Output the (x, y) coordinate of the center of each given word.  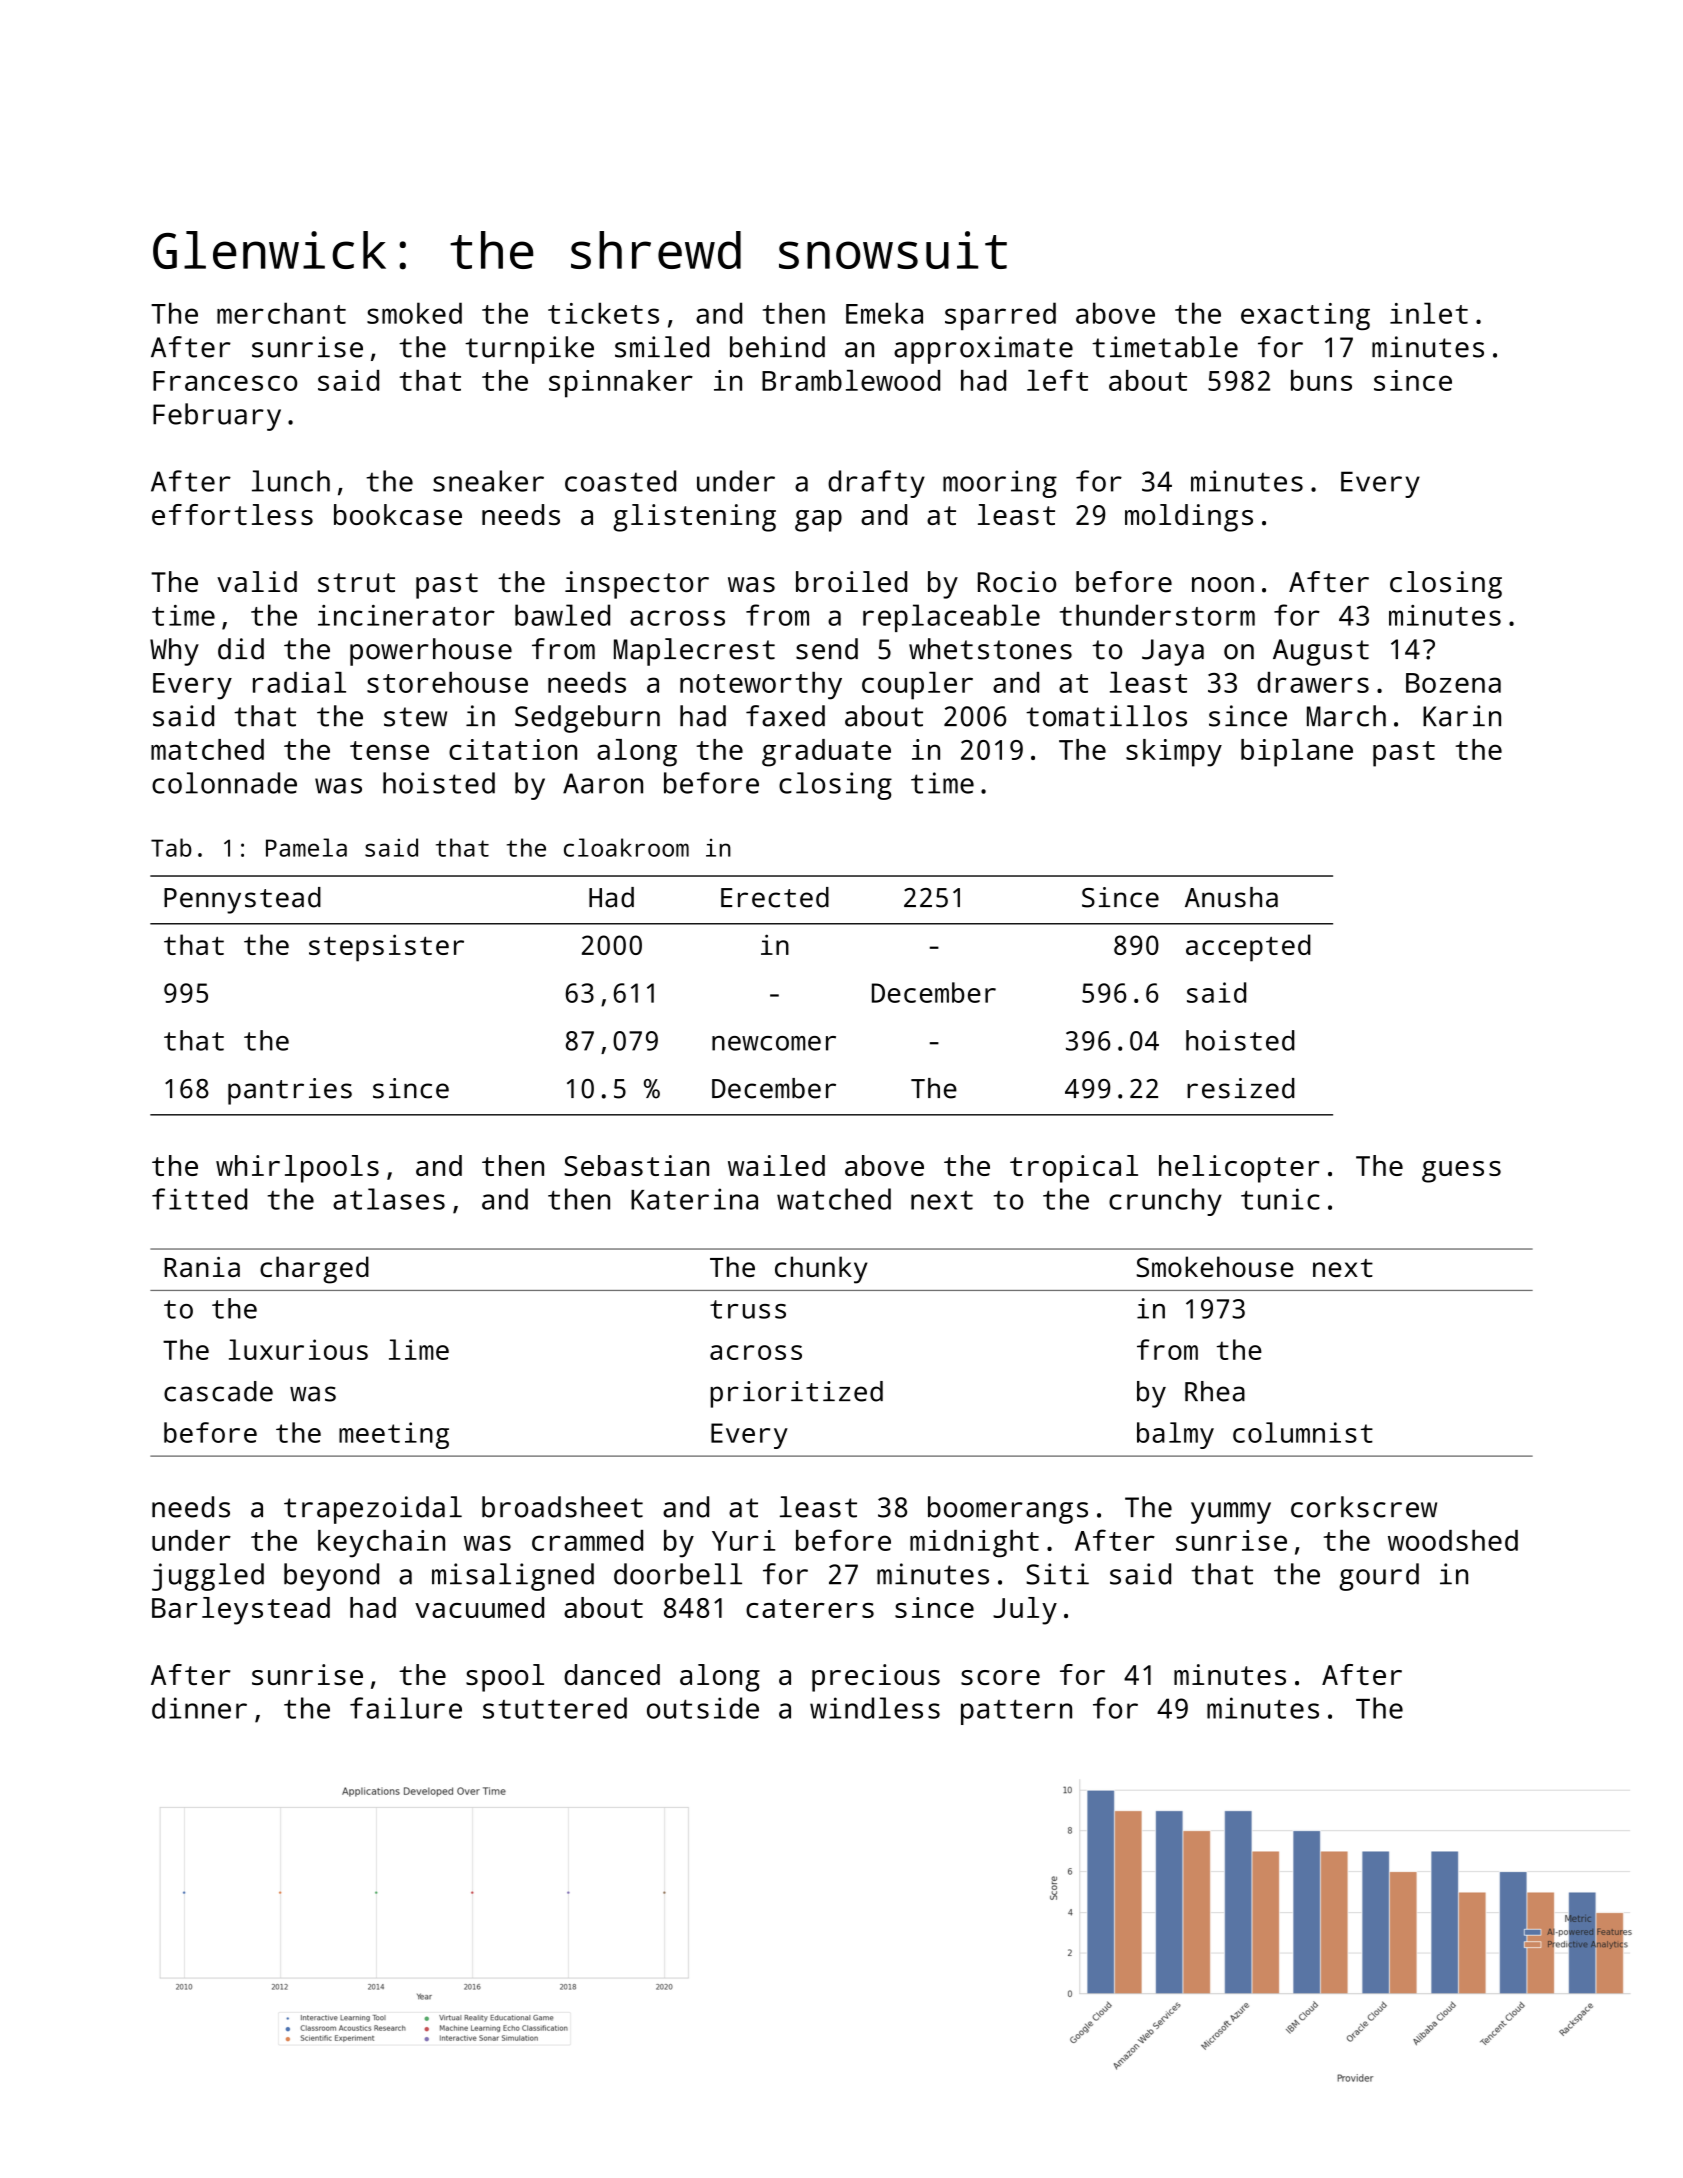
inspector (637, 585)
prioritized (796, 1394)
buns (1321, 380)
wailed (776, 1165)
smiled (662, 347)
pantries (290, 1091)
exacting (1305, 316)
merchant (281, 313)
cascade (218, 1391)
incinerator (406, 615)
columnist (1303, 1432)
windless (875, 1708)
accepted (1248, 948)
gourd (1379, 1577)
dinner (199, 1708)
